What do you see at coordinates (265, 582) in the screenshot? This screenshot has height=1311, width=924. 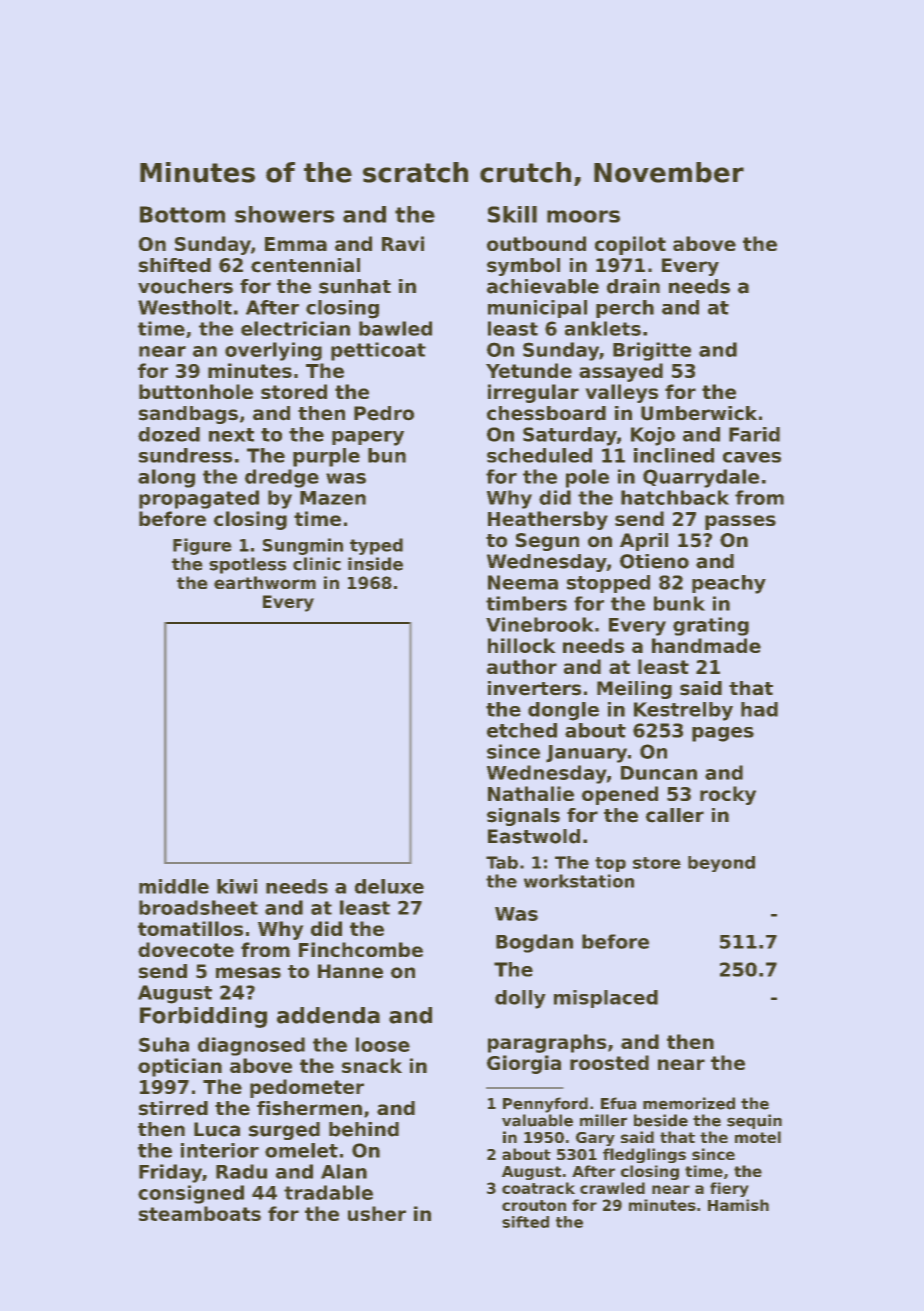 I see `earthworm` at bounding box center [265, 582].
